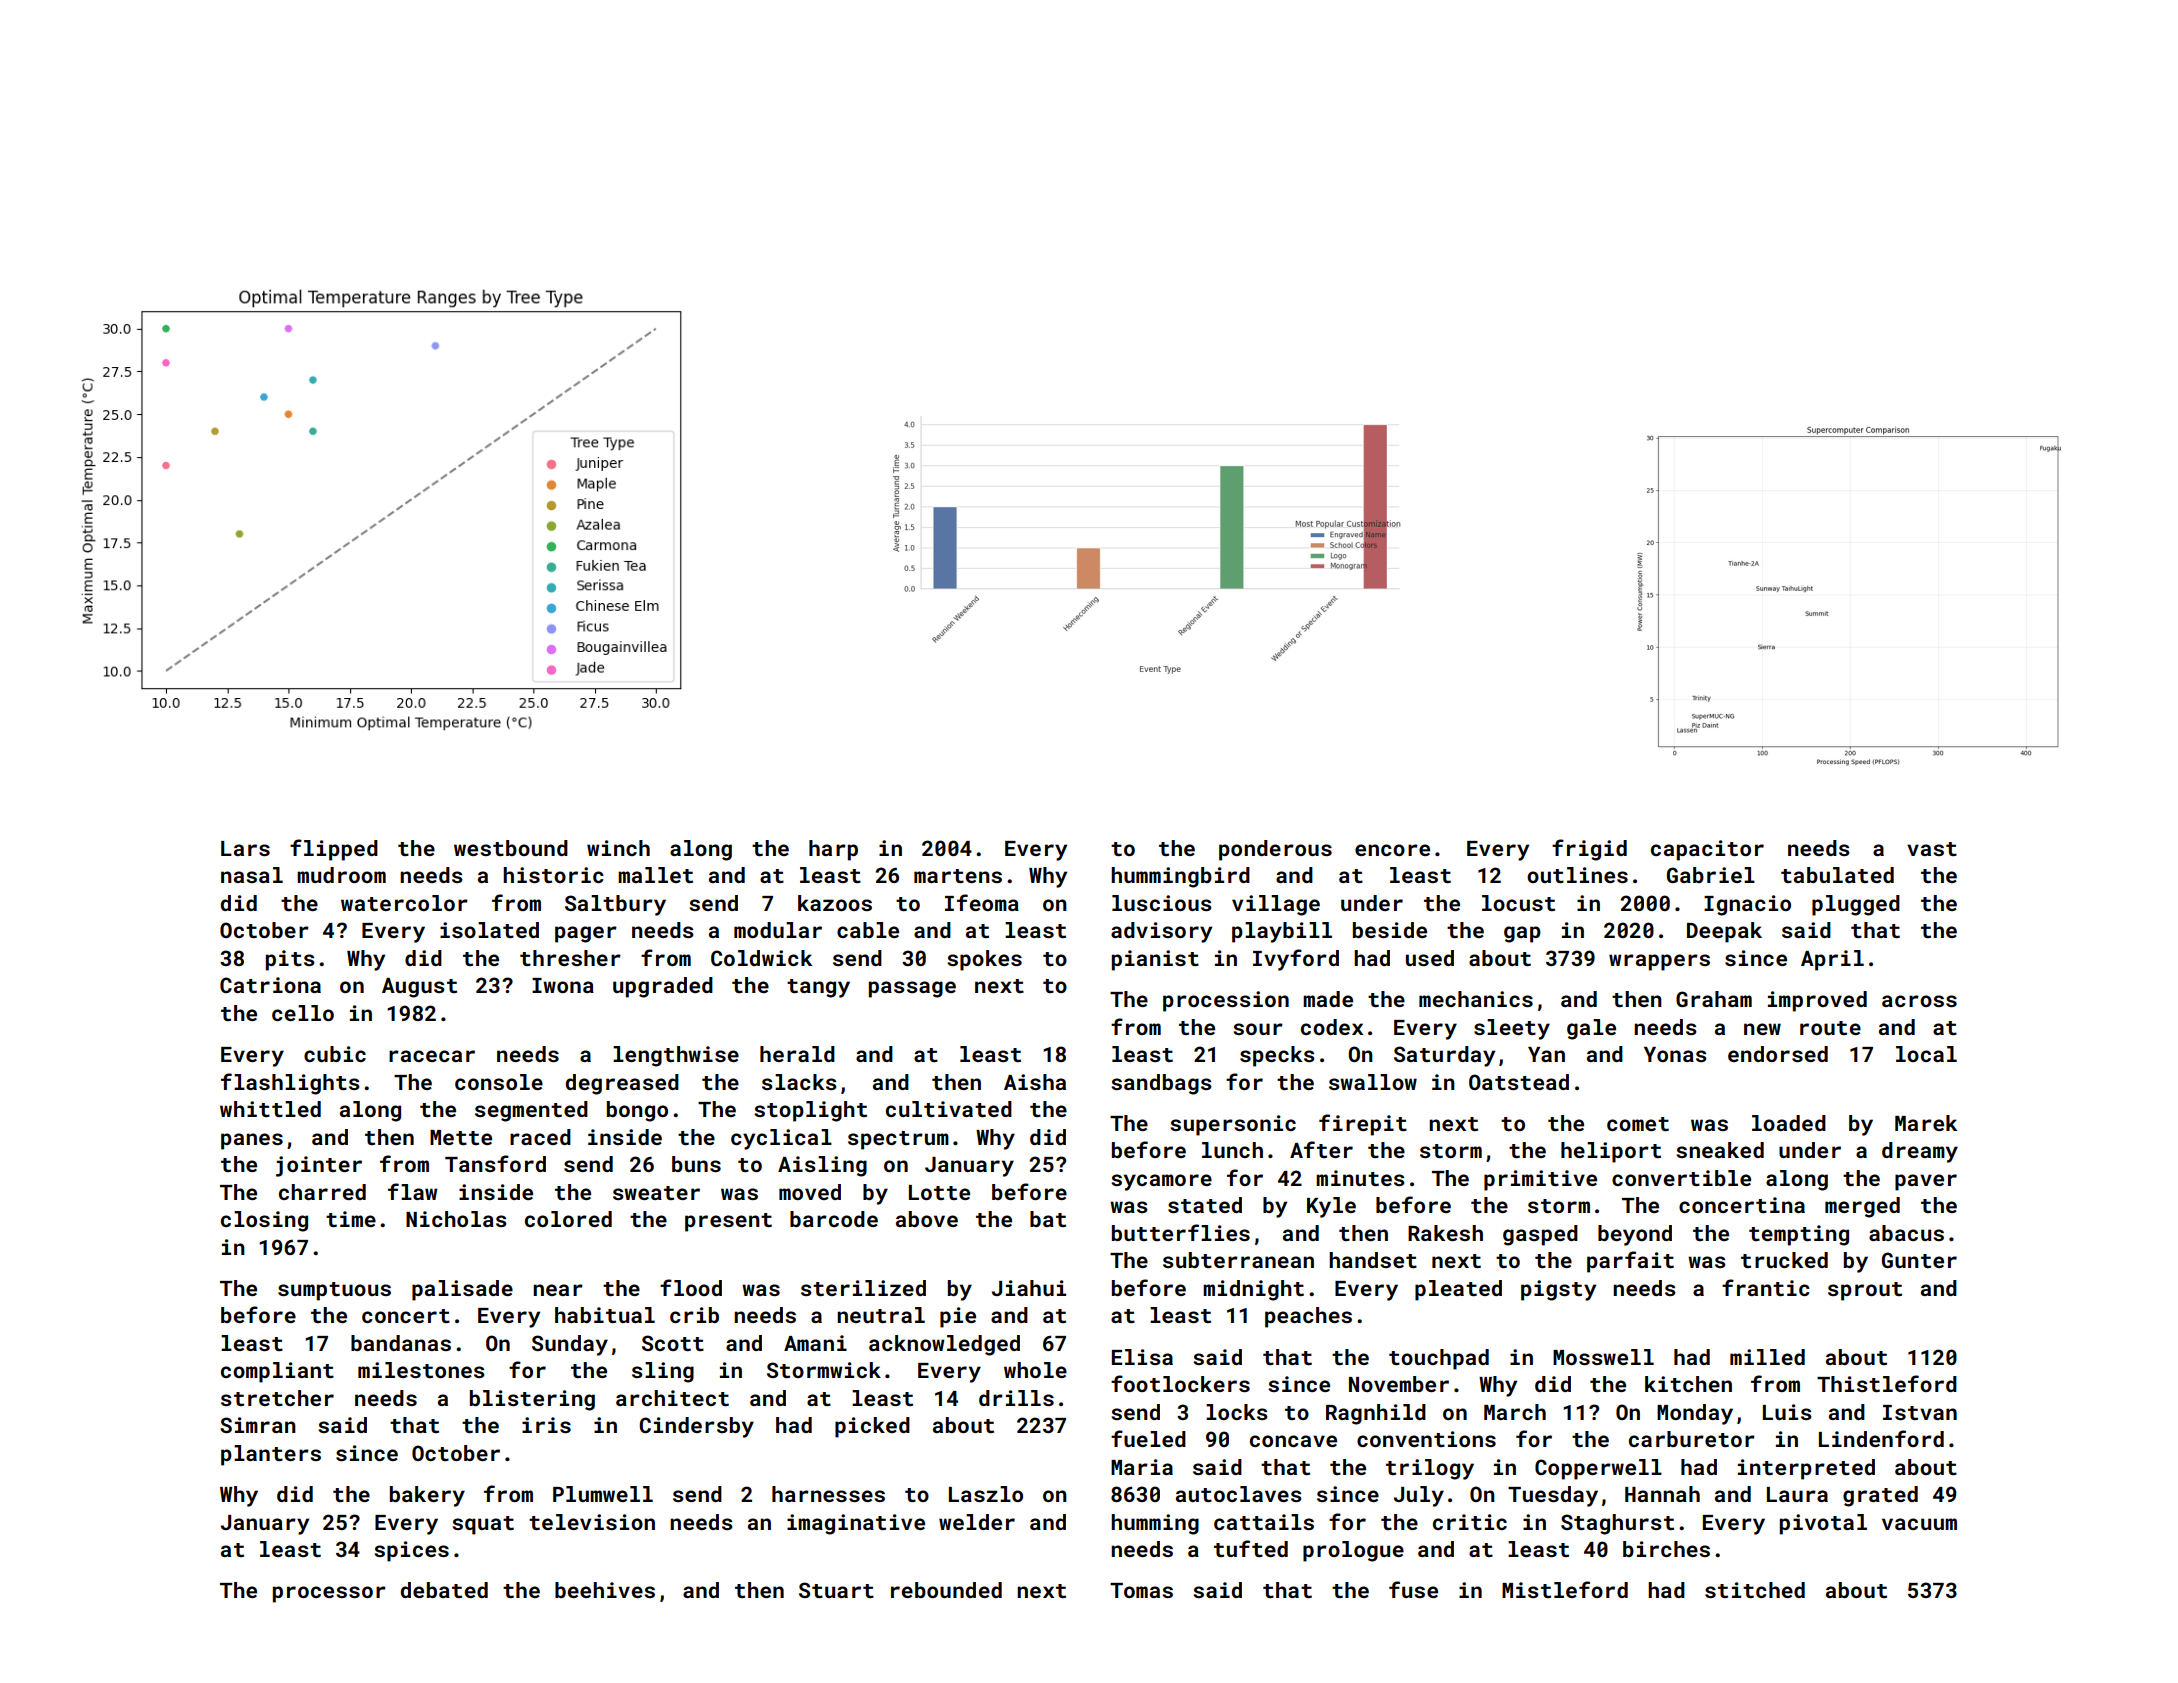 The image size is (2178, 1683). What do you see at coordinates (456, 1219) in the screenshot?
I see `Nicholas` at bounding box center [456, 1219].
